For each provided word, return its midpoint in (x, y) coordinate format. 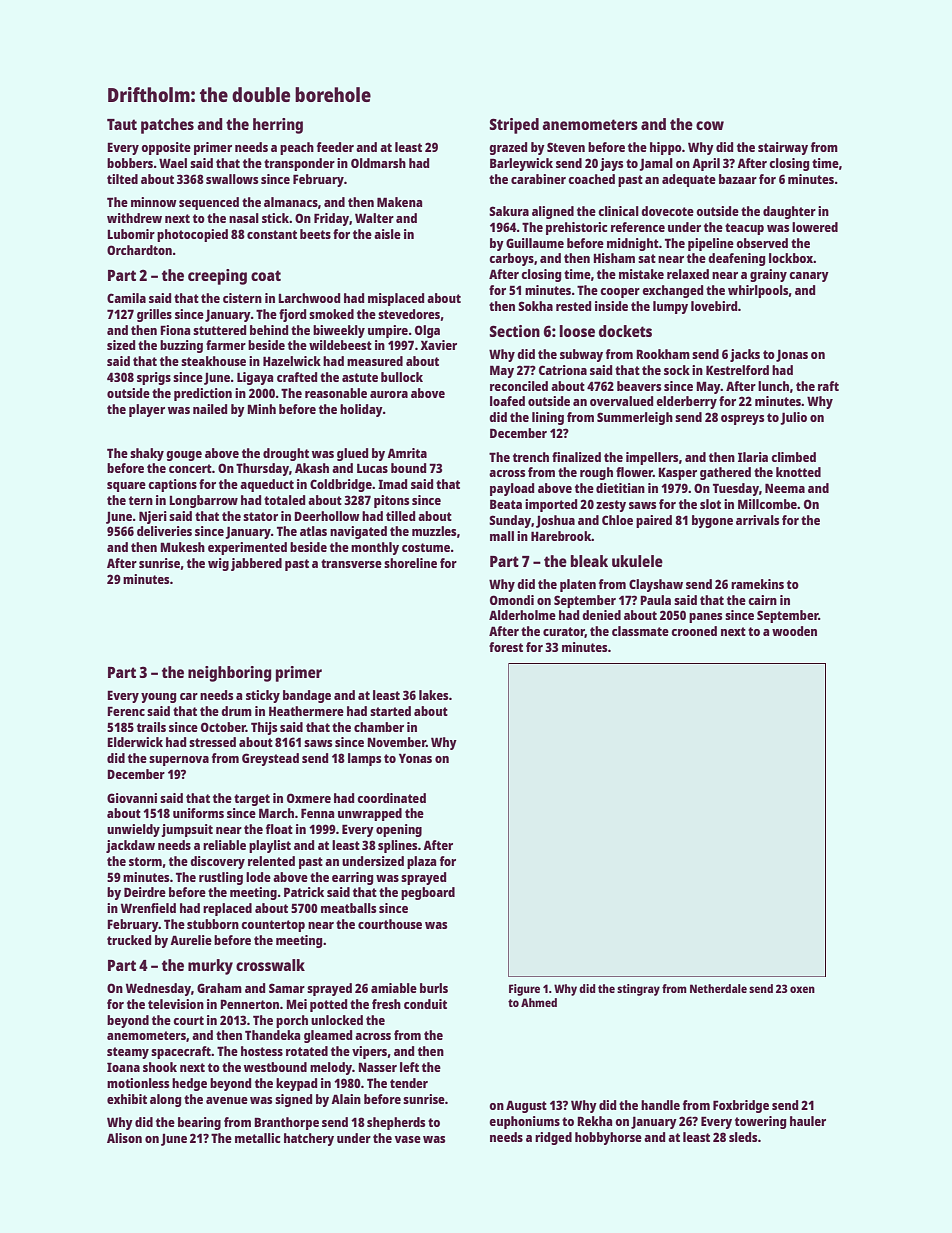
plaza (421, 862)
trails (151, 727)
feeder (335, 147)
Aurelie (191, 940)
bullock (402, 377)
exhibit (127, 1099)
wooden (794, 631)
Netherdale (718, 988)
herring (278, 126)
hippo (666, 148)
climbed (793, 457)
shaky (147, 454)
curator (564, 632)
